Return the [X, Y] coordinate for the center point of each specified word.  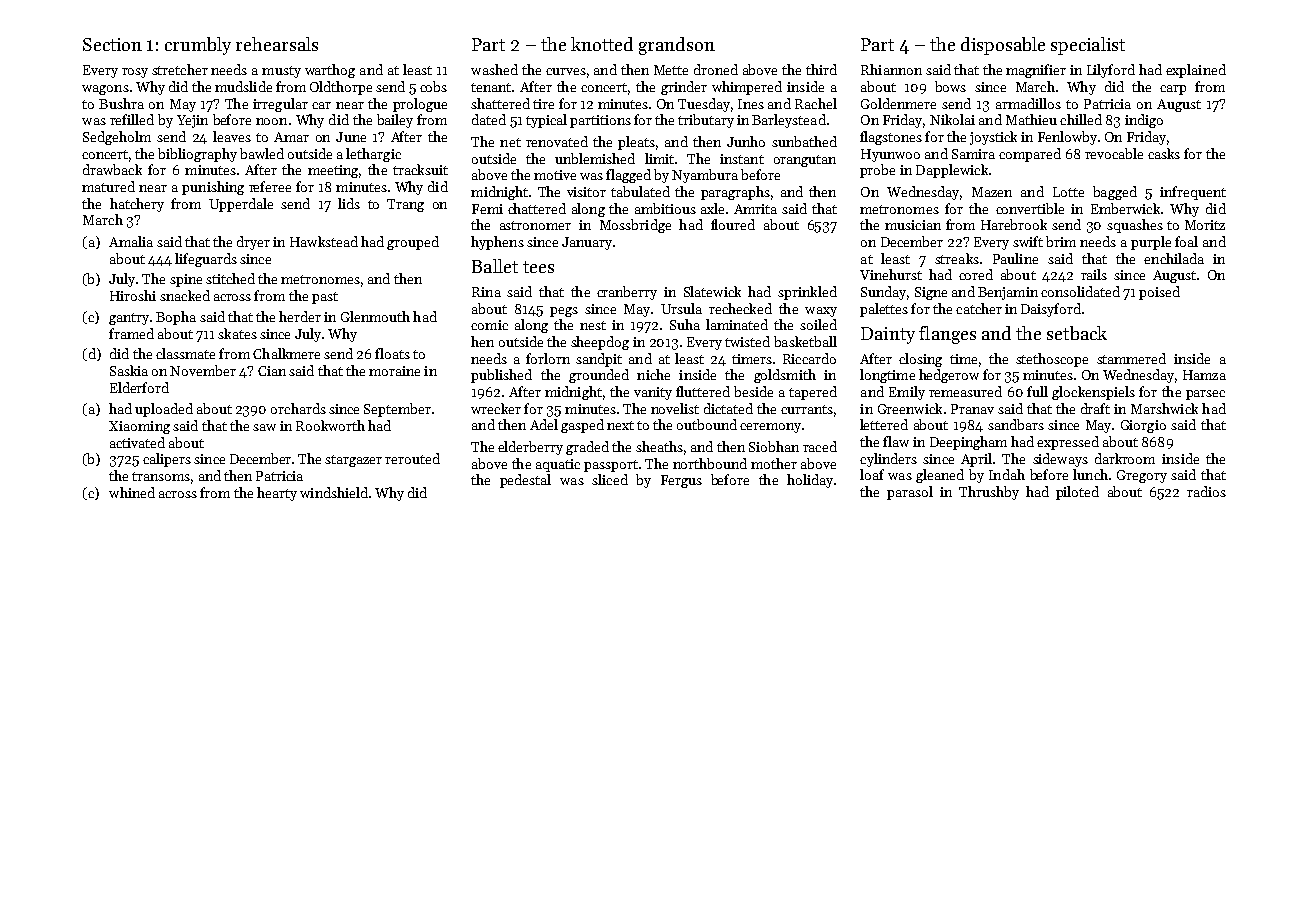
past [325, 298]
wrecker [496, 408]
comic [489, 325]
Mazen [992, 192]
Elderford [139, 387]
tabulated [640, 191]
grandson [677, 46]
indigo [1144, 121]
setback [1077, 333]
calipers [167, 460]
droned [716, 69]
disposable [1003, 46]
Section [112, 44]
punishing [213, 188]
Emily [907, 393]
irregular [280, 105]
